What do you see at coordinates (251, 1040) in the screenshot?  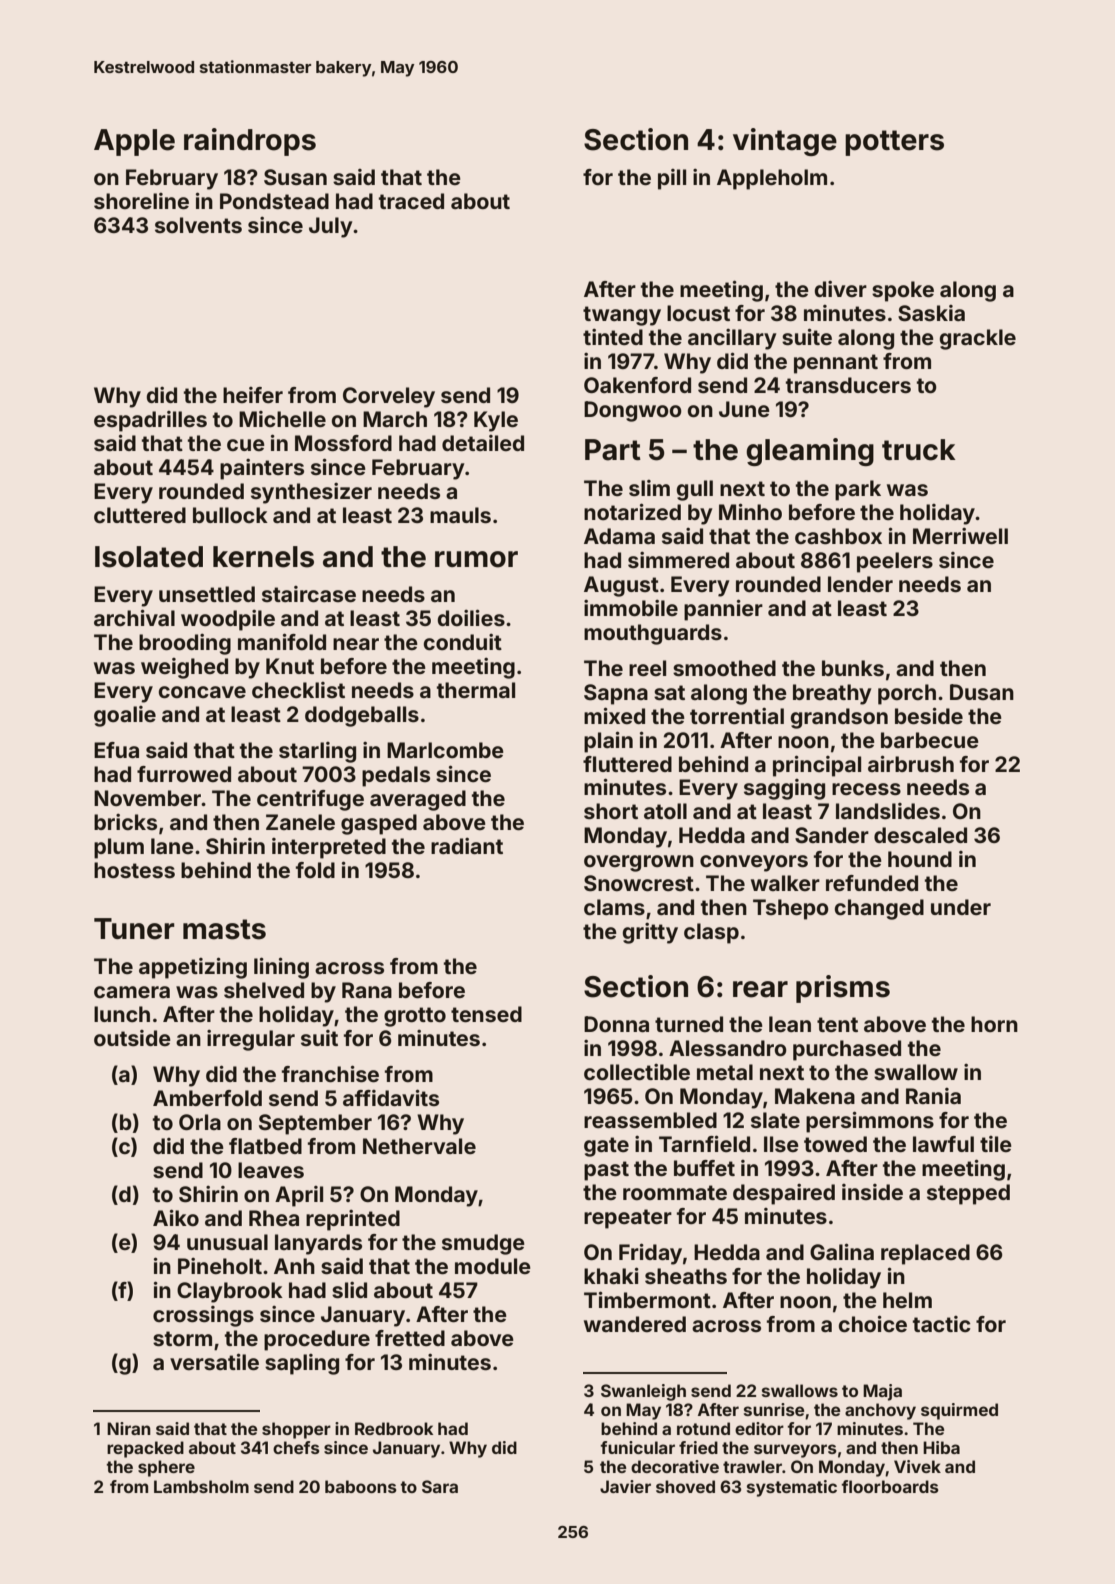 I see `irregular` at bounding box center [251, 1040].
